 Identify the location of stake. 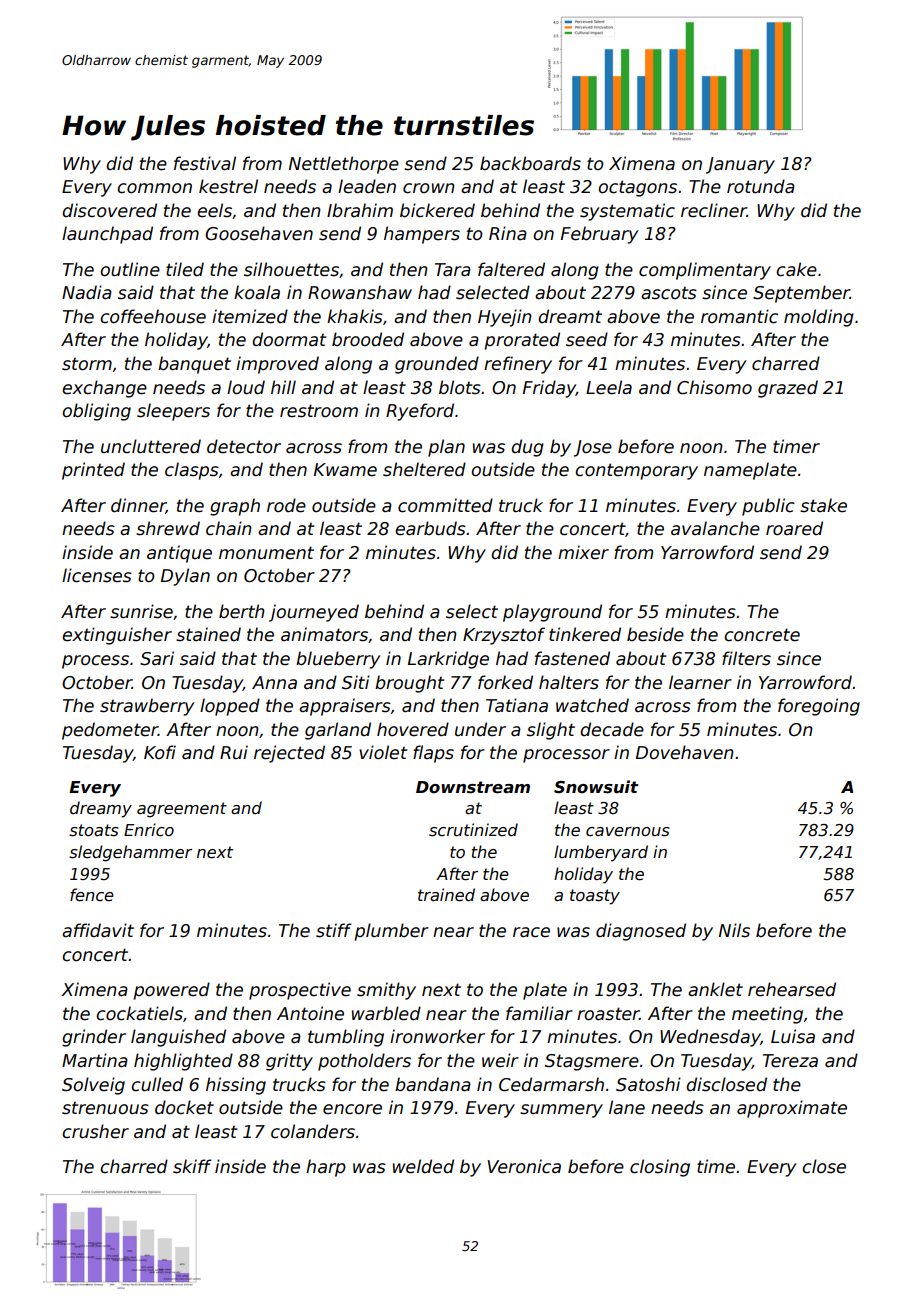
(823, 505).
